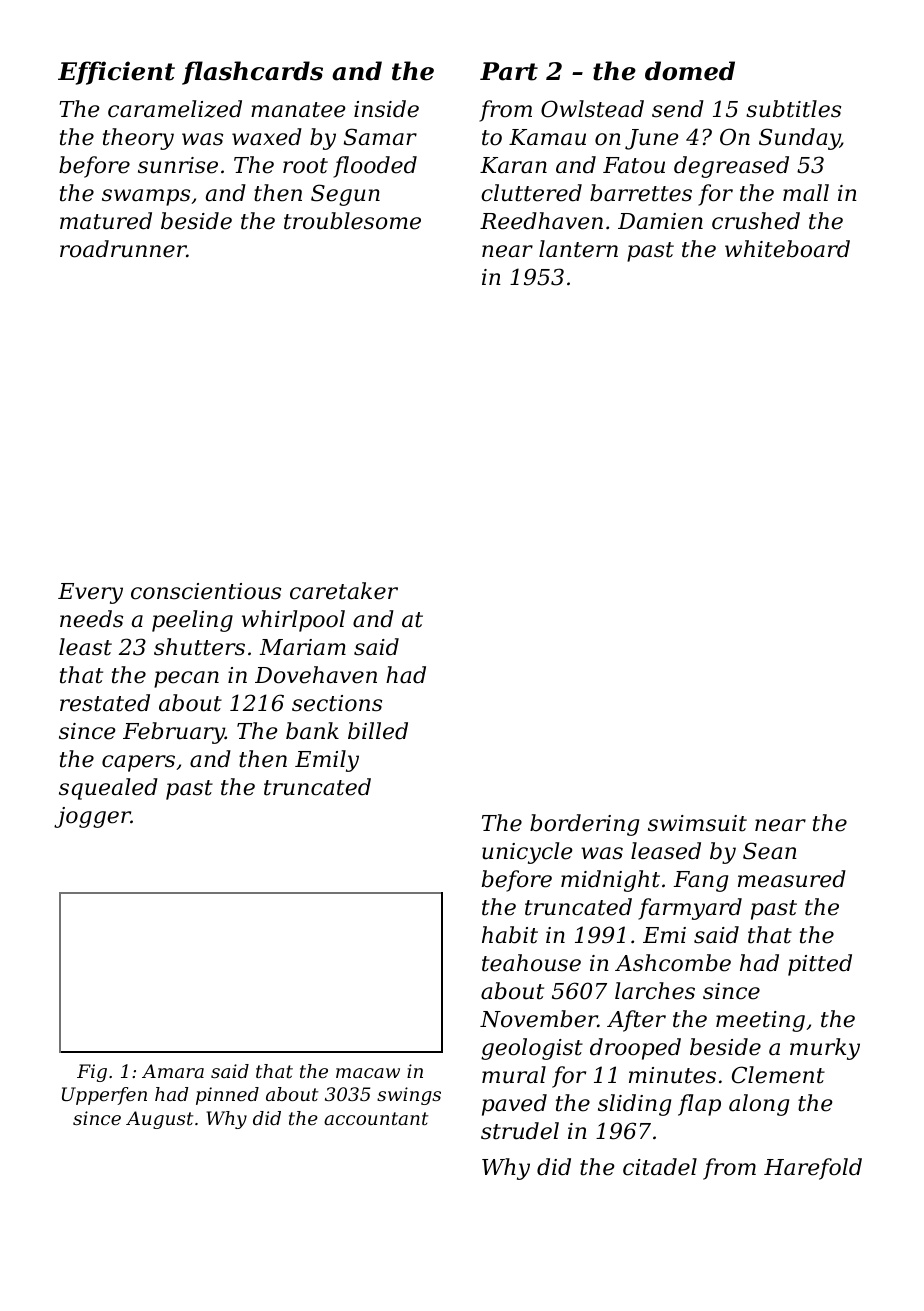 This screenshot has height=1311, width=924. What do you see at coordinates (660, 221) in the screenshot?
I see `Damien` at bounding box center [660, 221].
